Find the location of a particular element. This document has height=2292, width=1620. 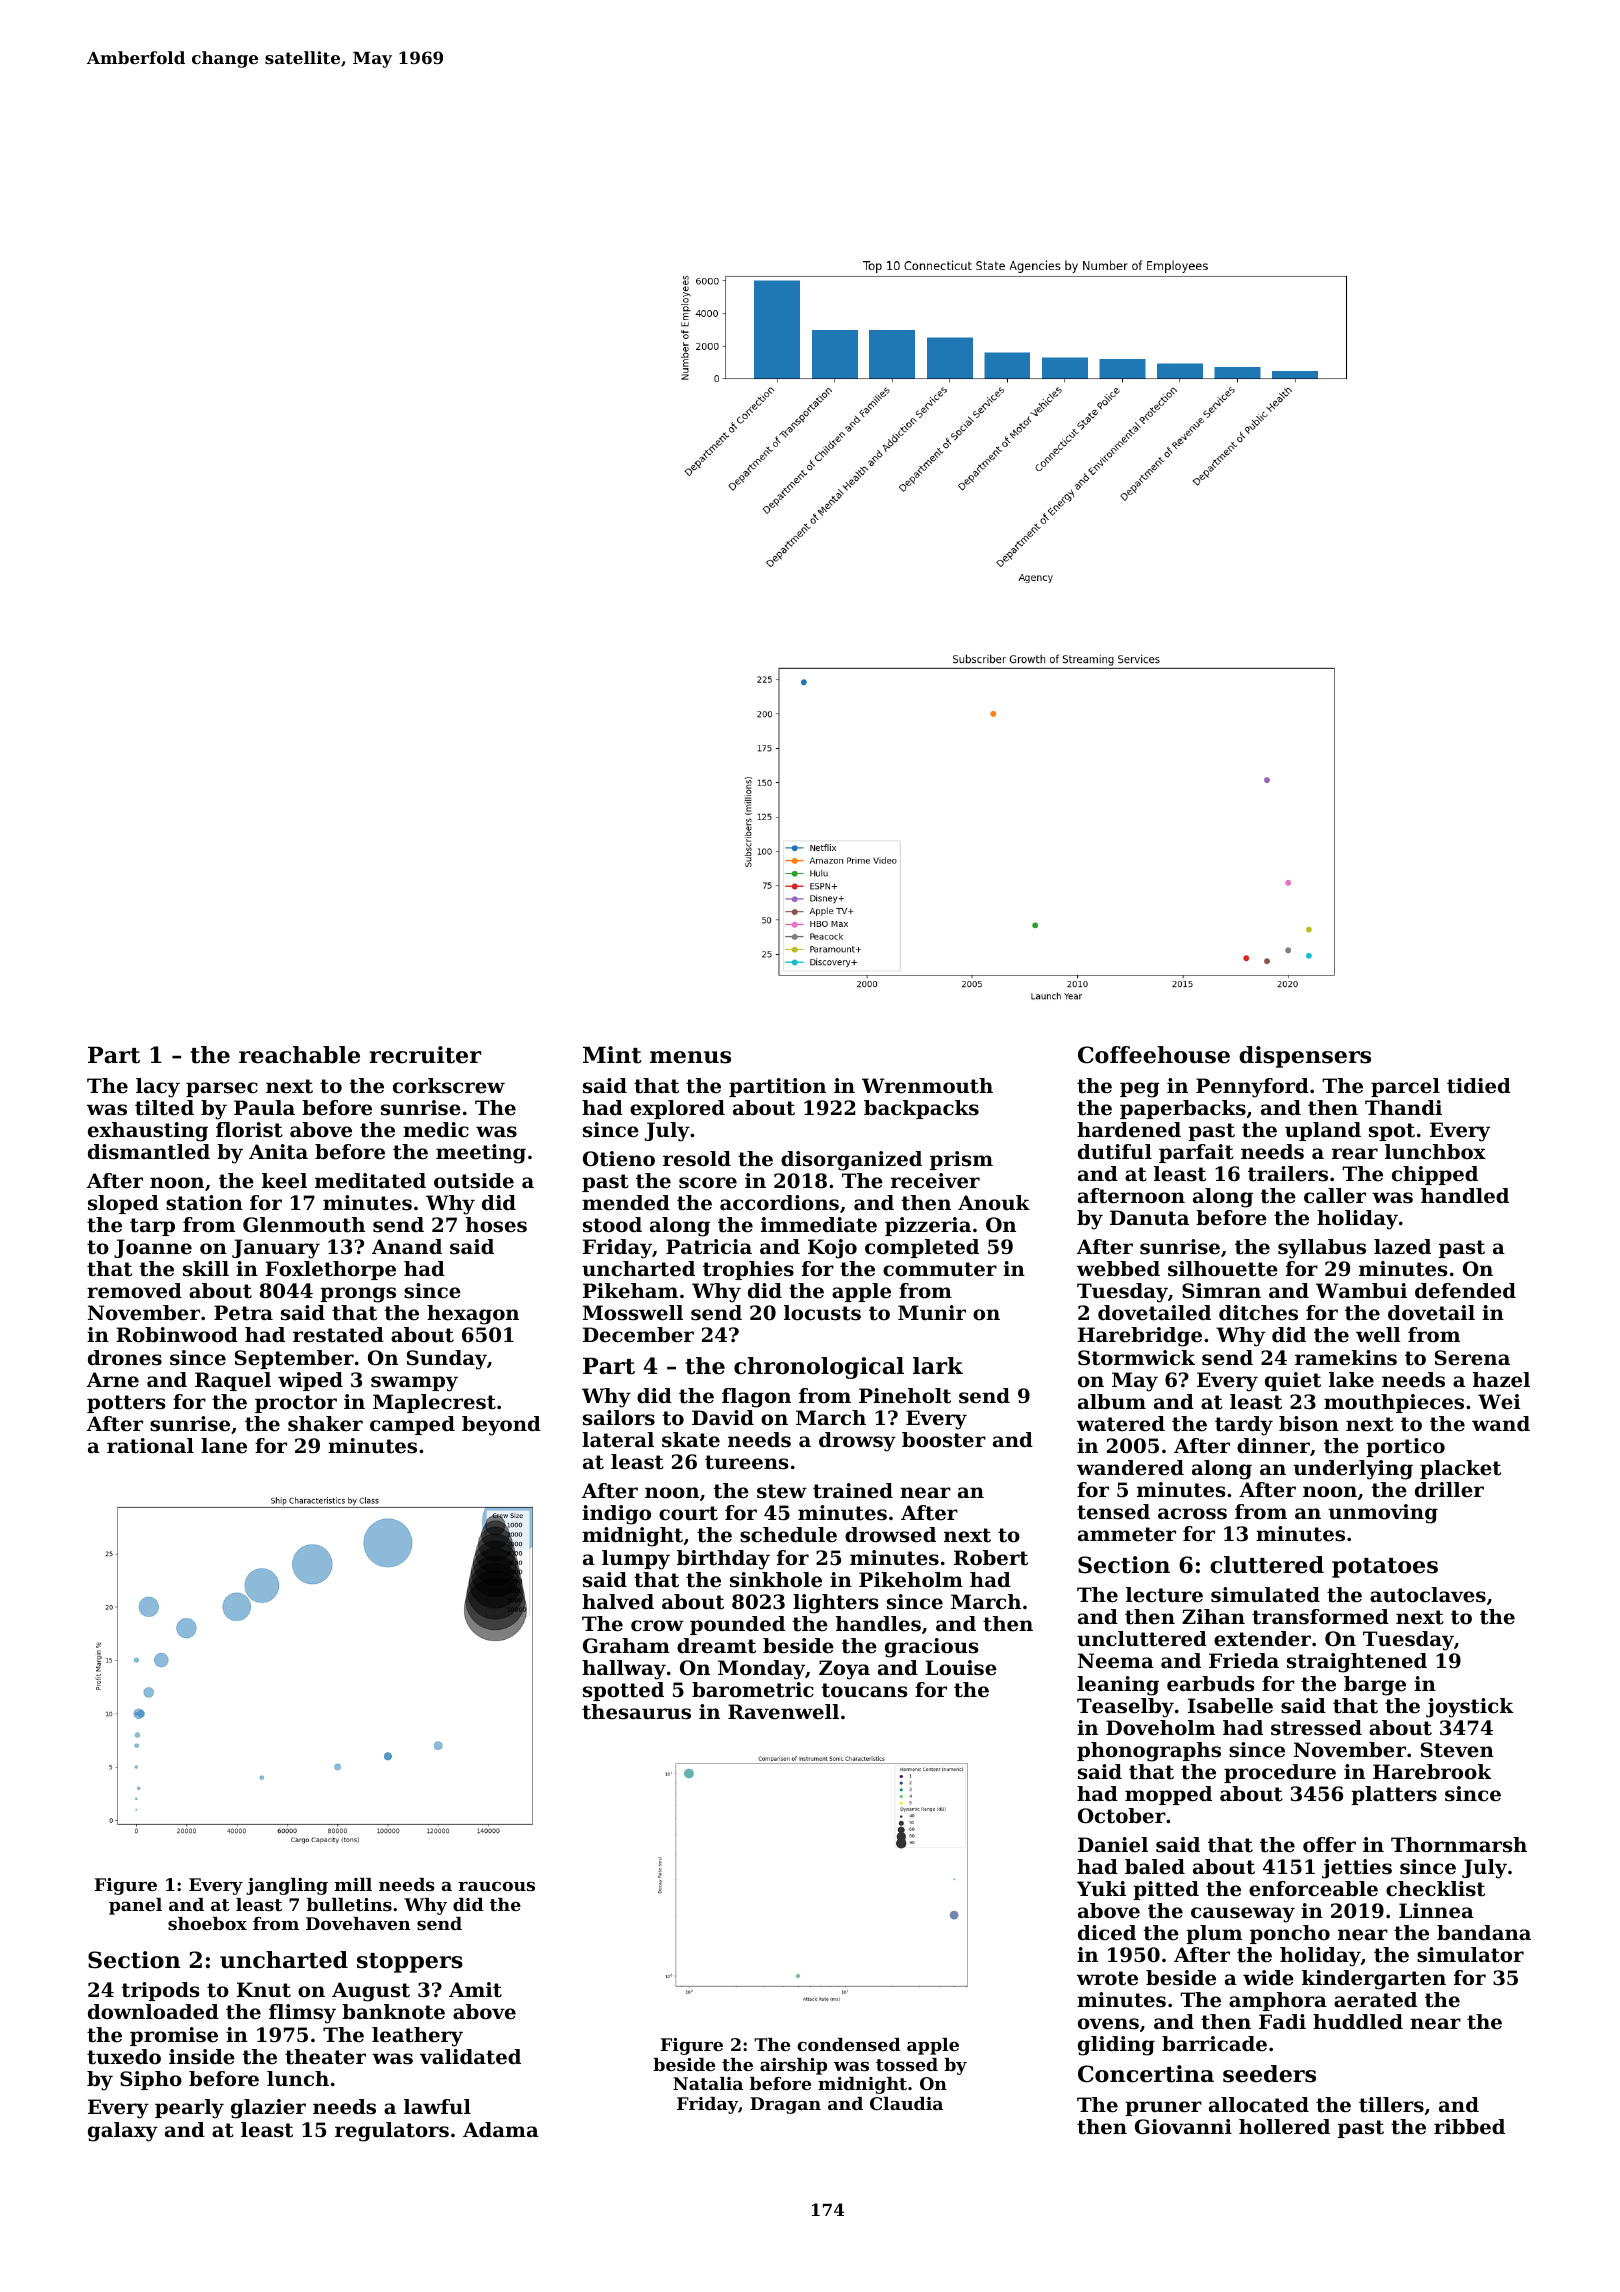

galaxy is located at coordinates (123, 2132).
